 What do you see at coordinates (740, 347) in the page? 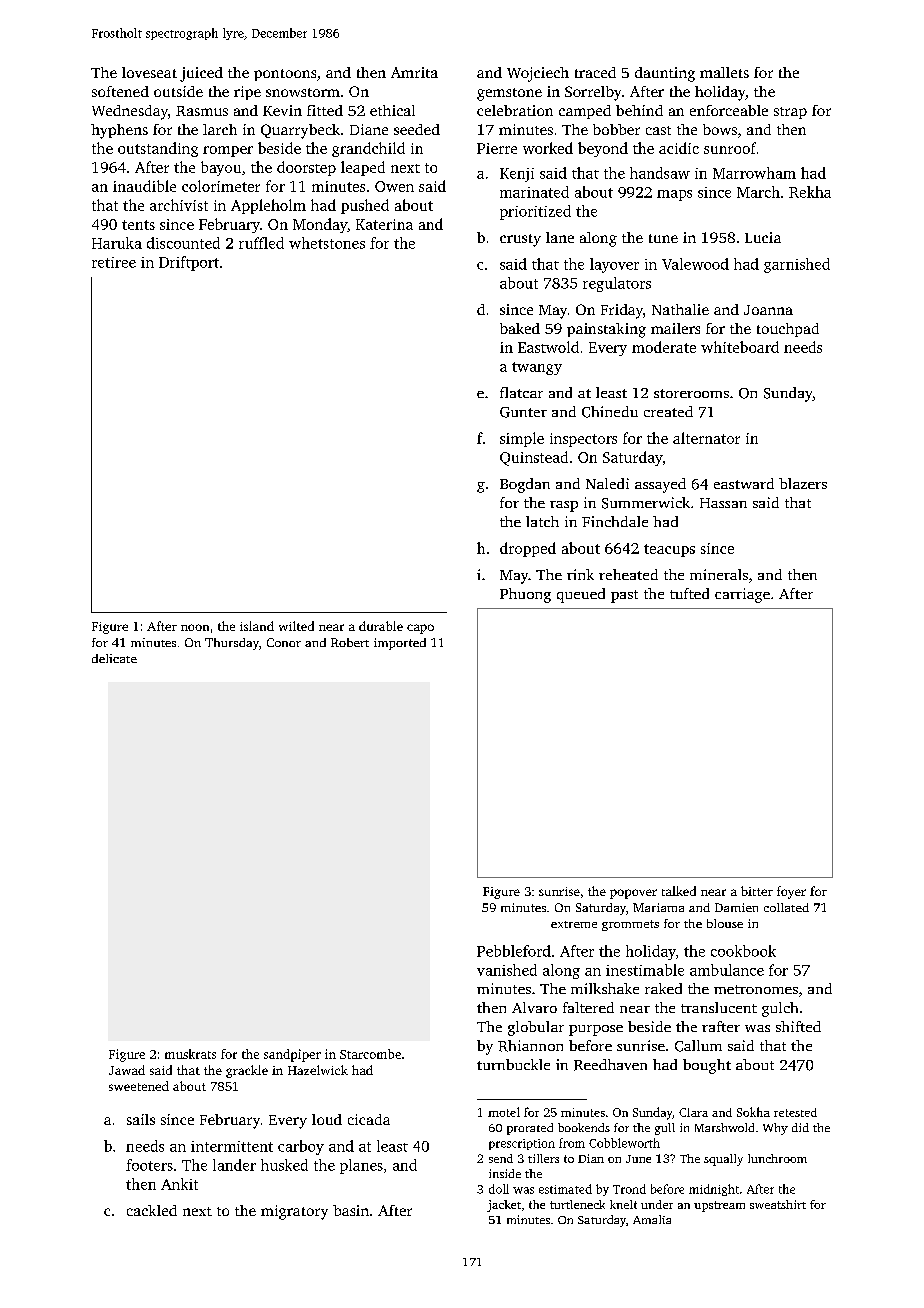
I see `whiteboard` at bounding box center [740, 347].
